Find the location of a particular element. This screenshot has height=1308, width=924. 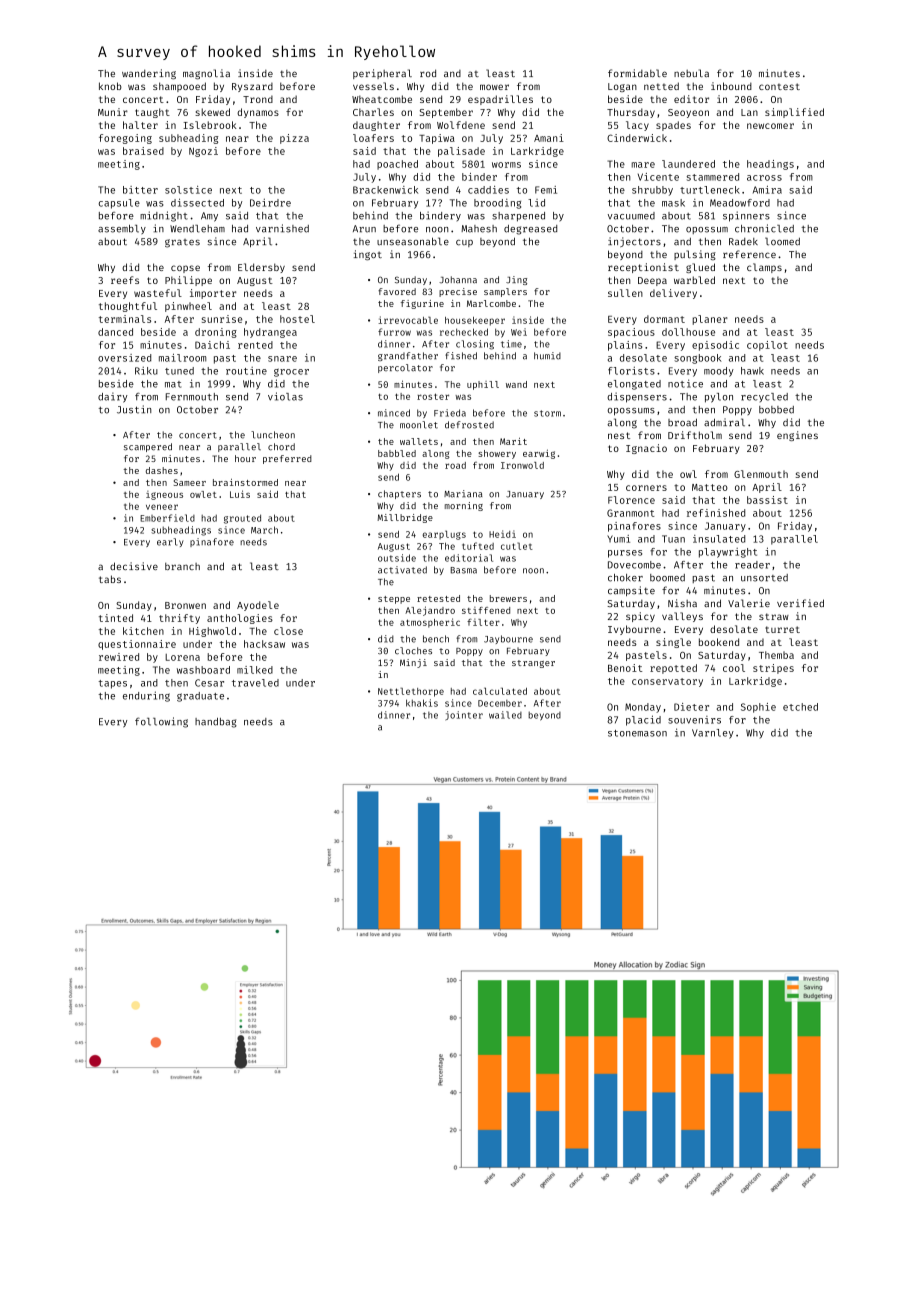

verified is located at coordinates (800, 603).
